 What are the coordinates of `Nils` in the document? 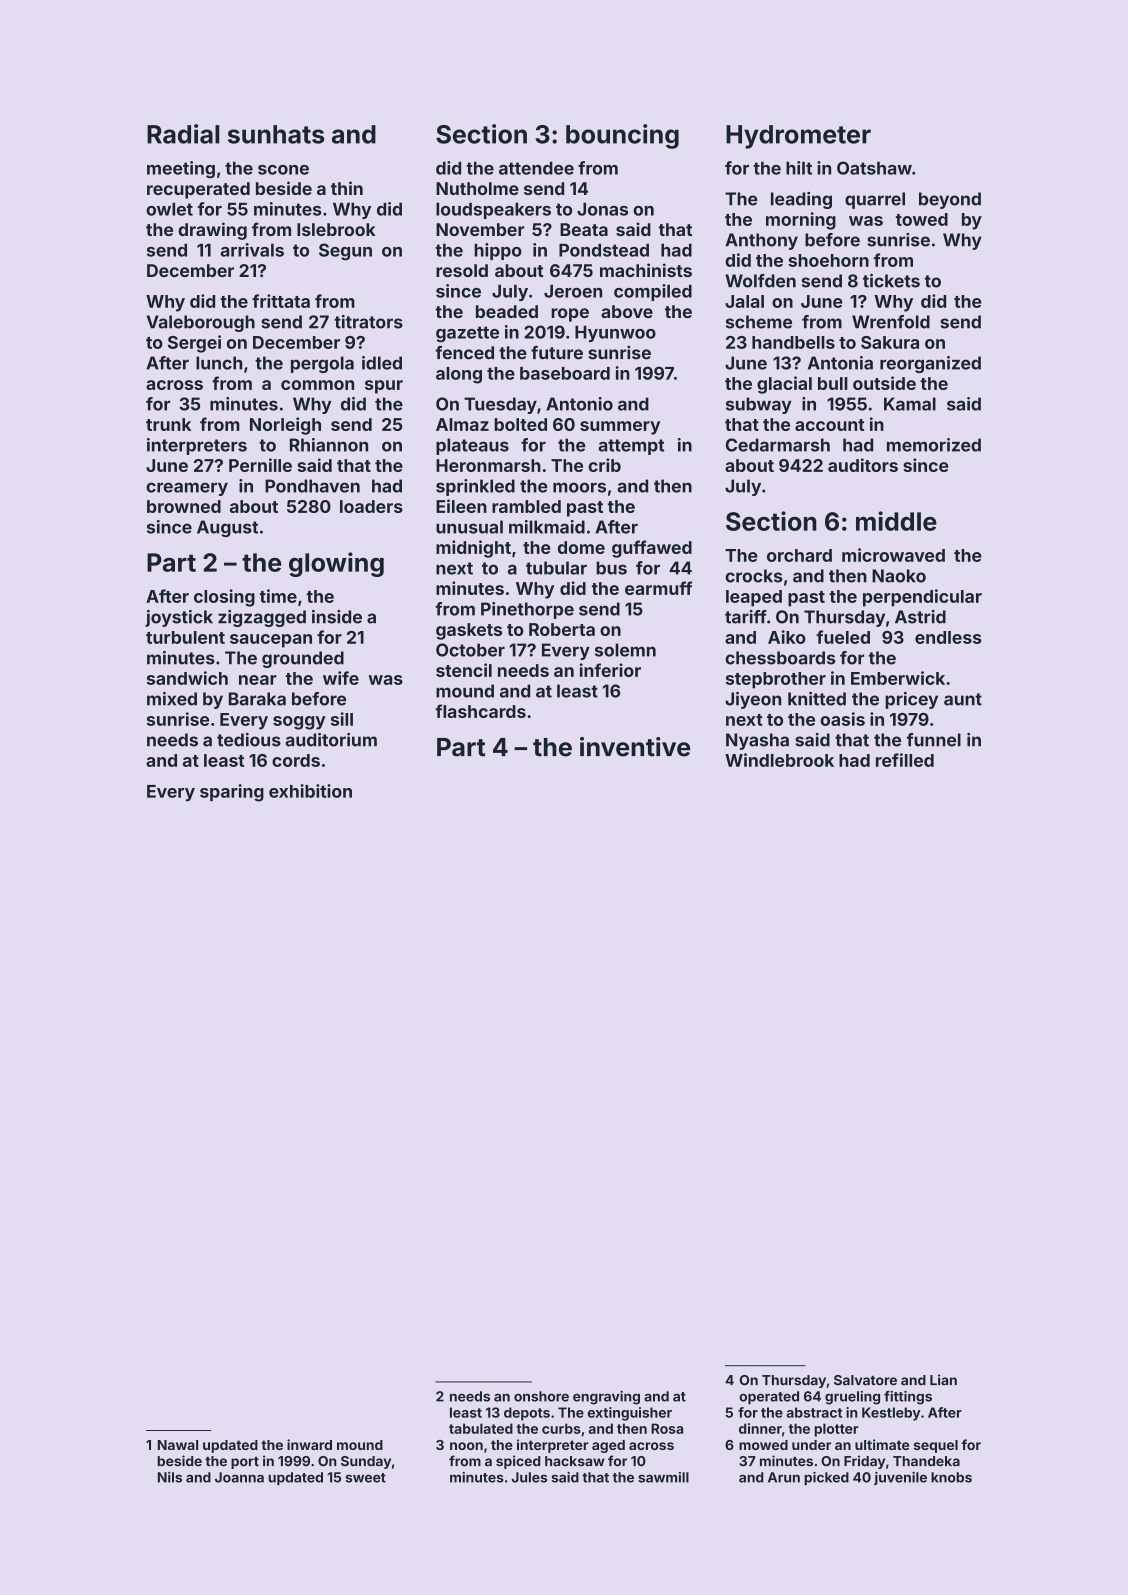 It's located at (170, 1477).
